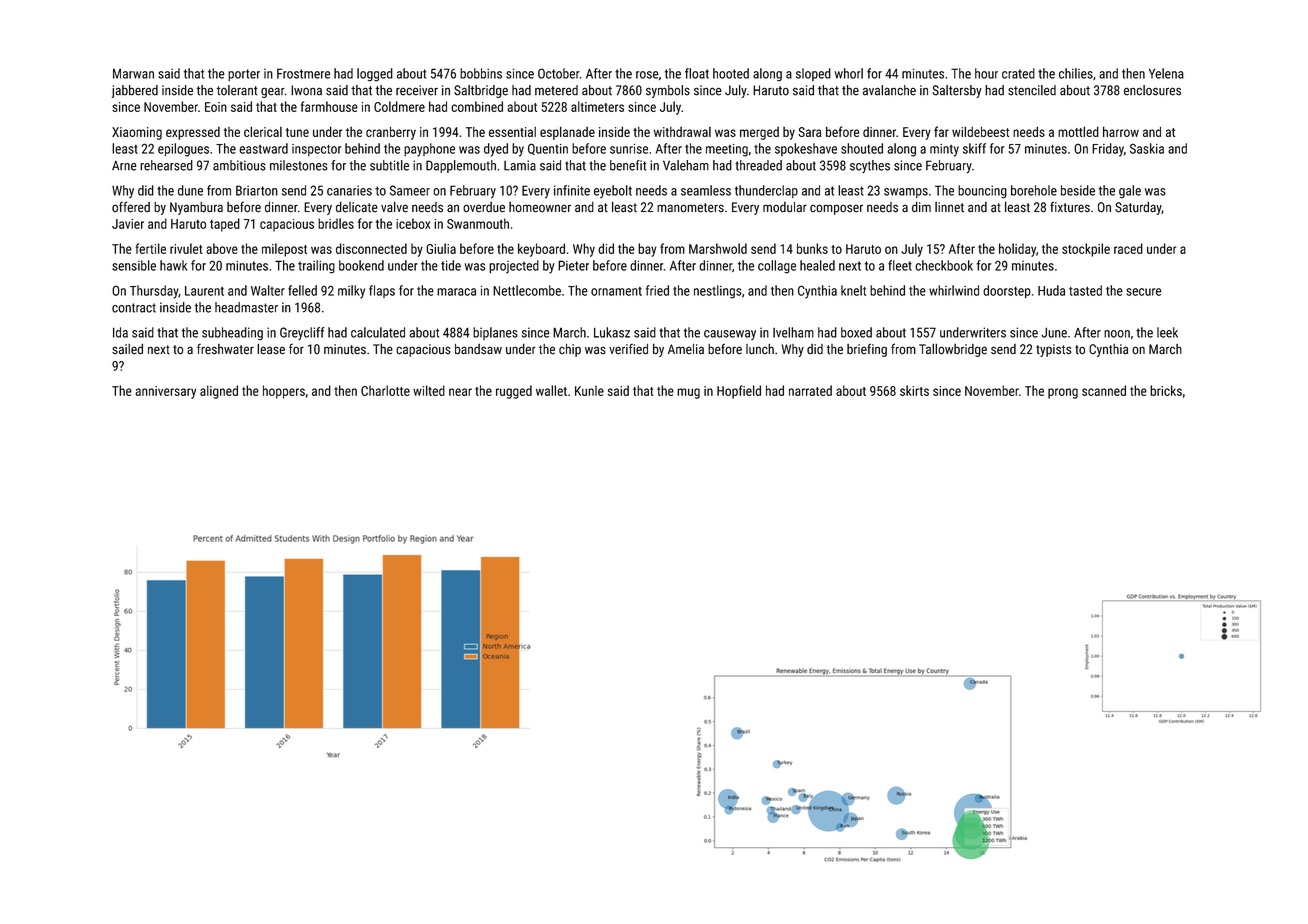 Image resolution: width=1308 pixels, height=924 pixels. I want to click on hooted, so click(731, 73).
